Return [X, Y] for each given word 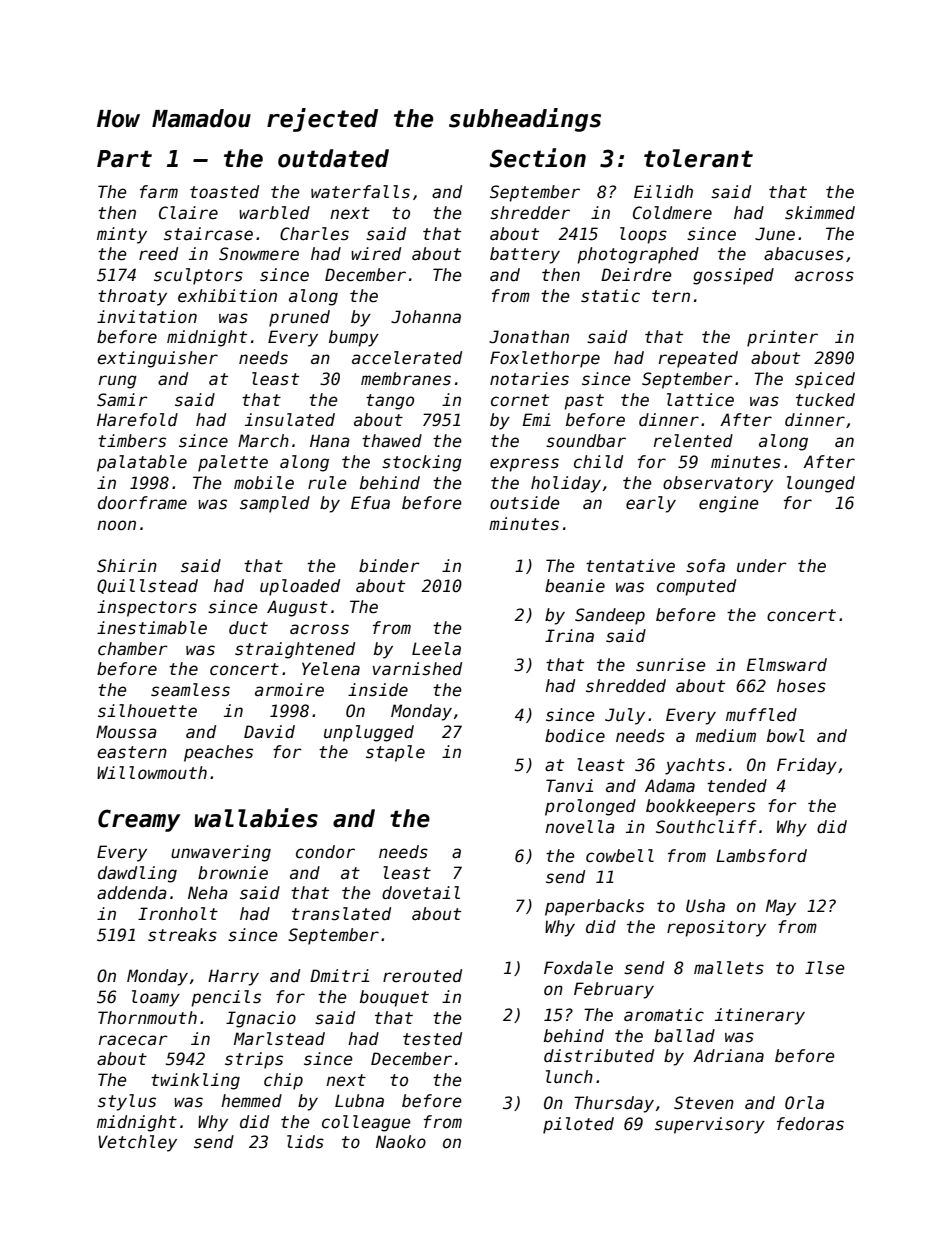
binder [389, 566]
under [762, 566]
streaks [182, 935]
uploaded [300, 587]
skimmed [820, 213]
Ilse [825, 968]
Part [124, 159]
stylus [127, 1102]
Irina [569, 636]
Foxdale [578, 968]
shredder [530, 213]
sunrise [671, 665]
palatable [142, 463]
